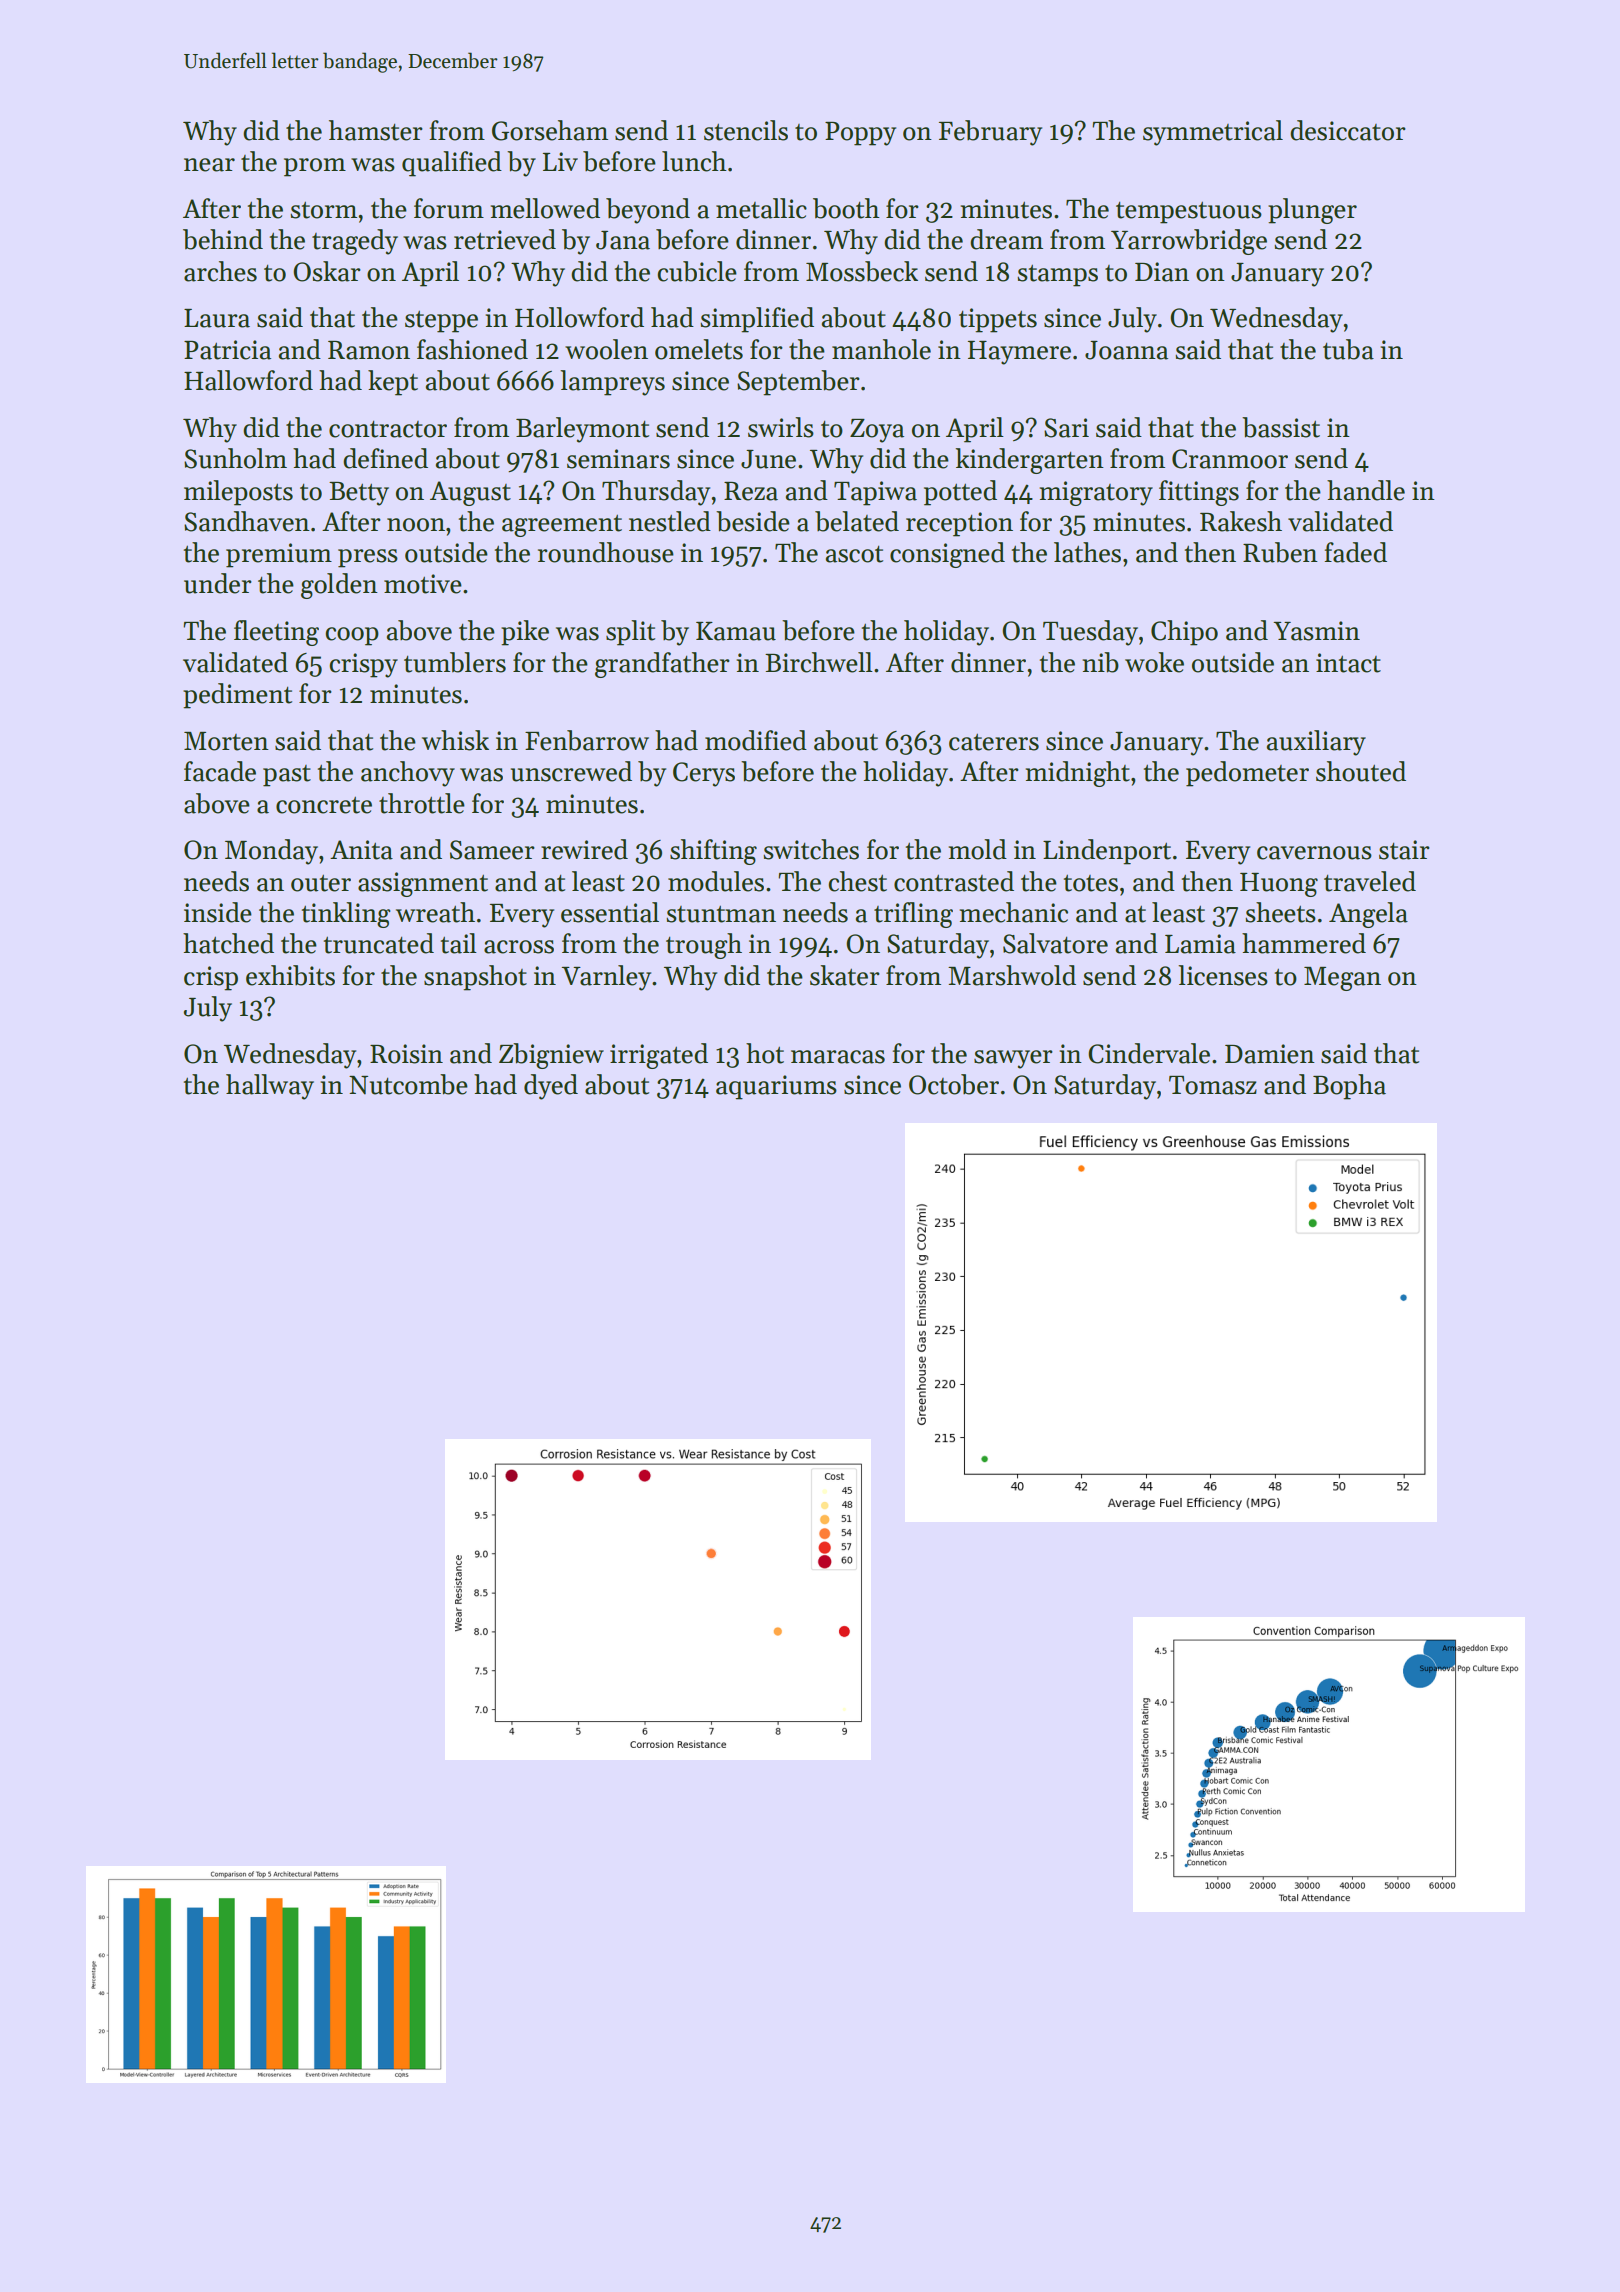  I want to click on Megan, so click(1342, 979).
